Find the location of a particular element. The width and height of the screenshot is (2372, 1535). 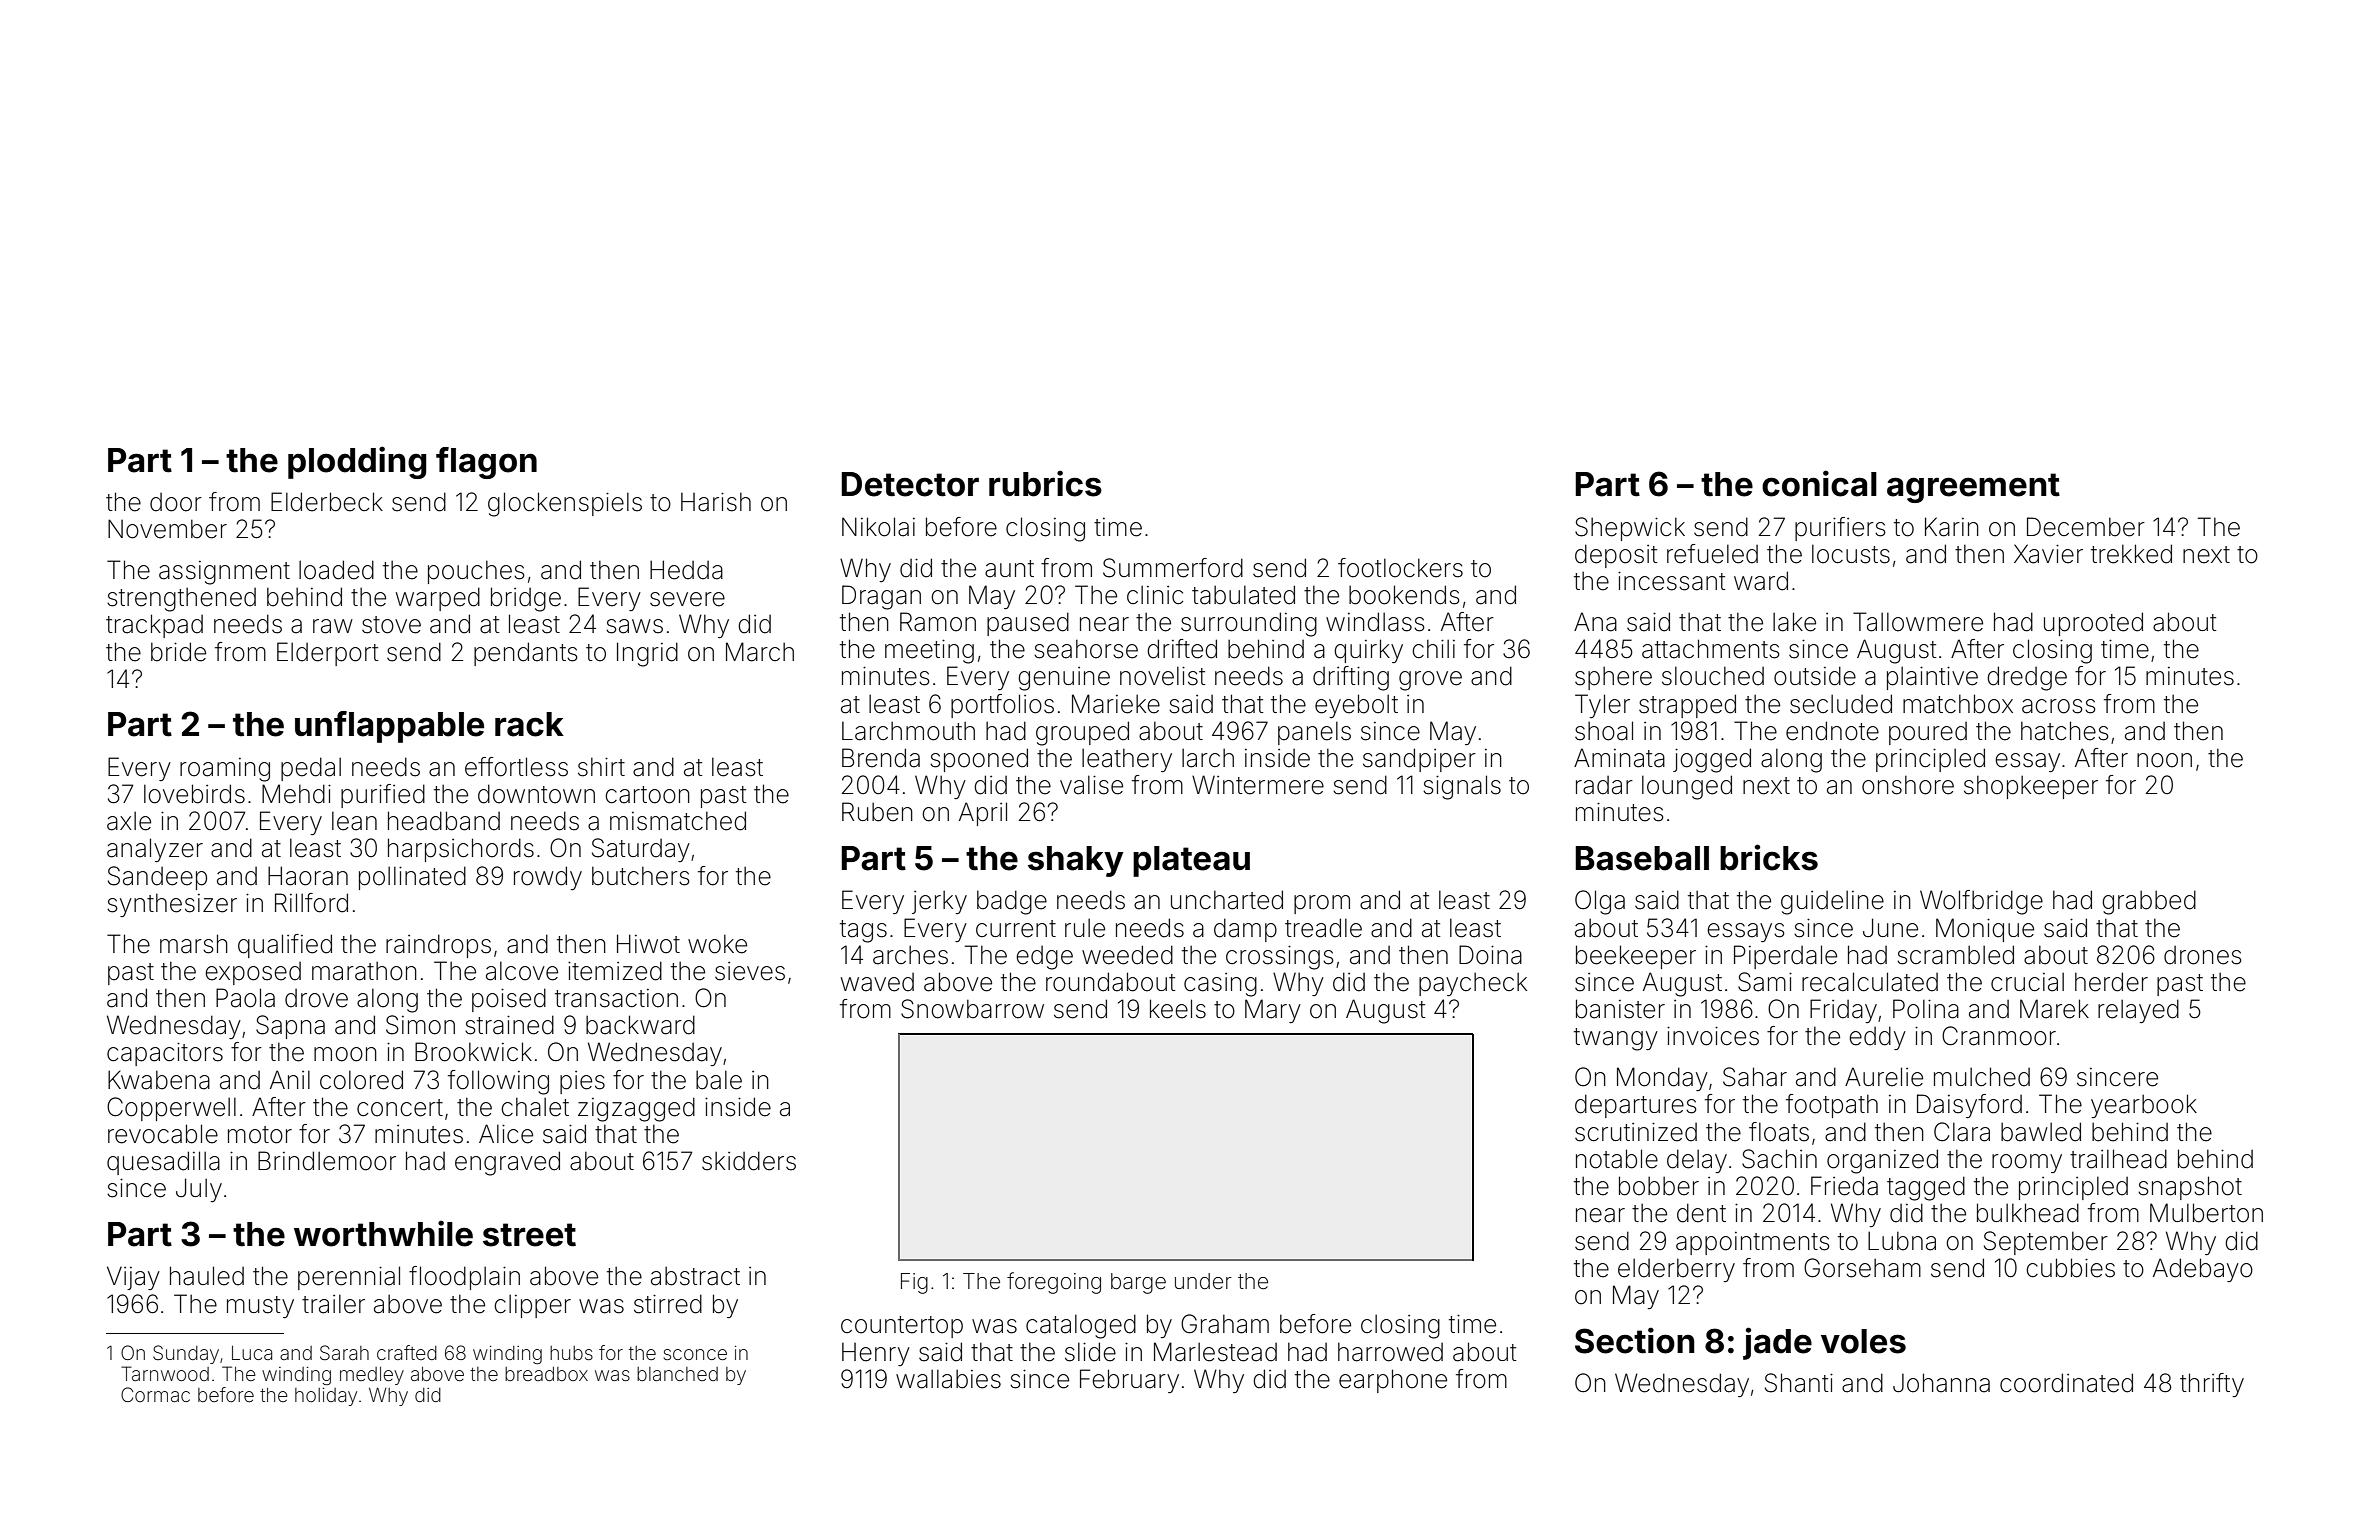

onshore is located at coordinates (1908, 785).
